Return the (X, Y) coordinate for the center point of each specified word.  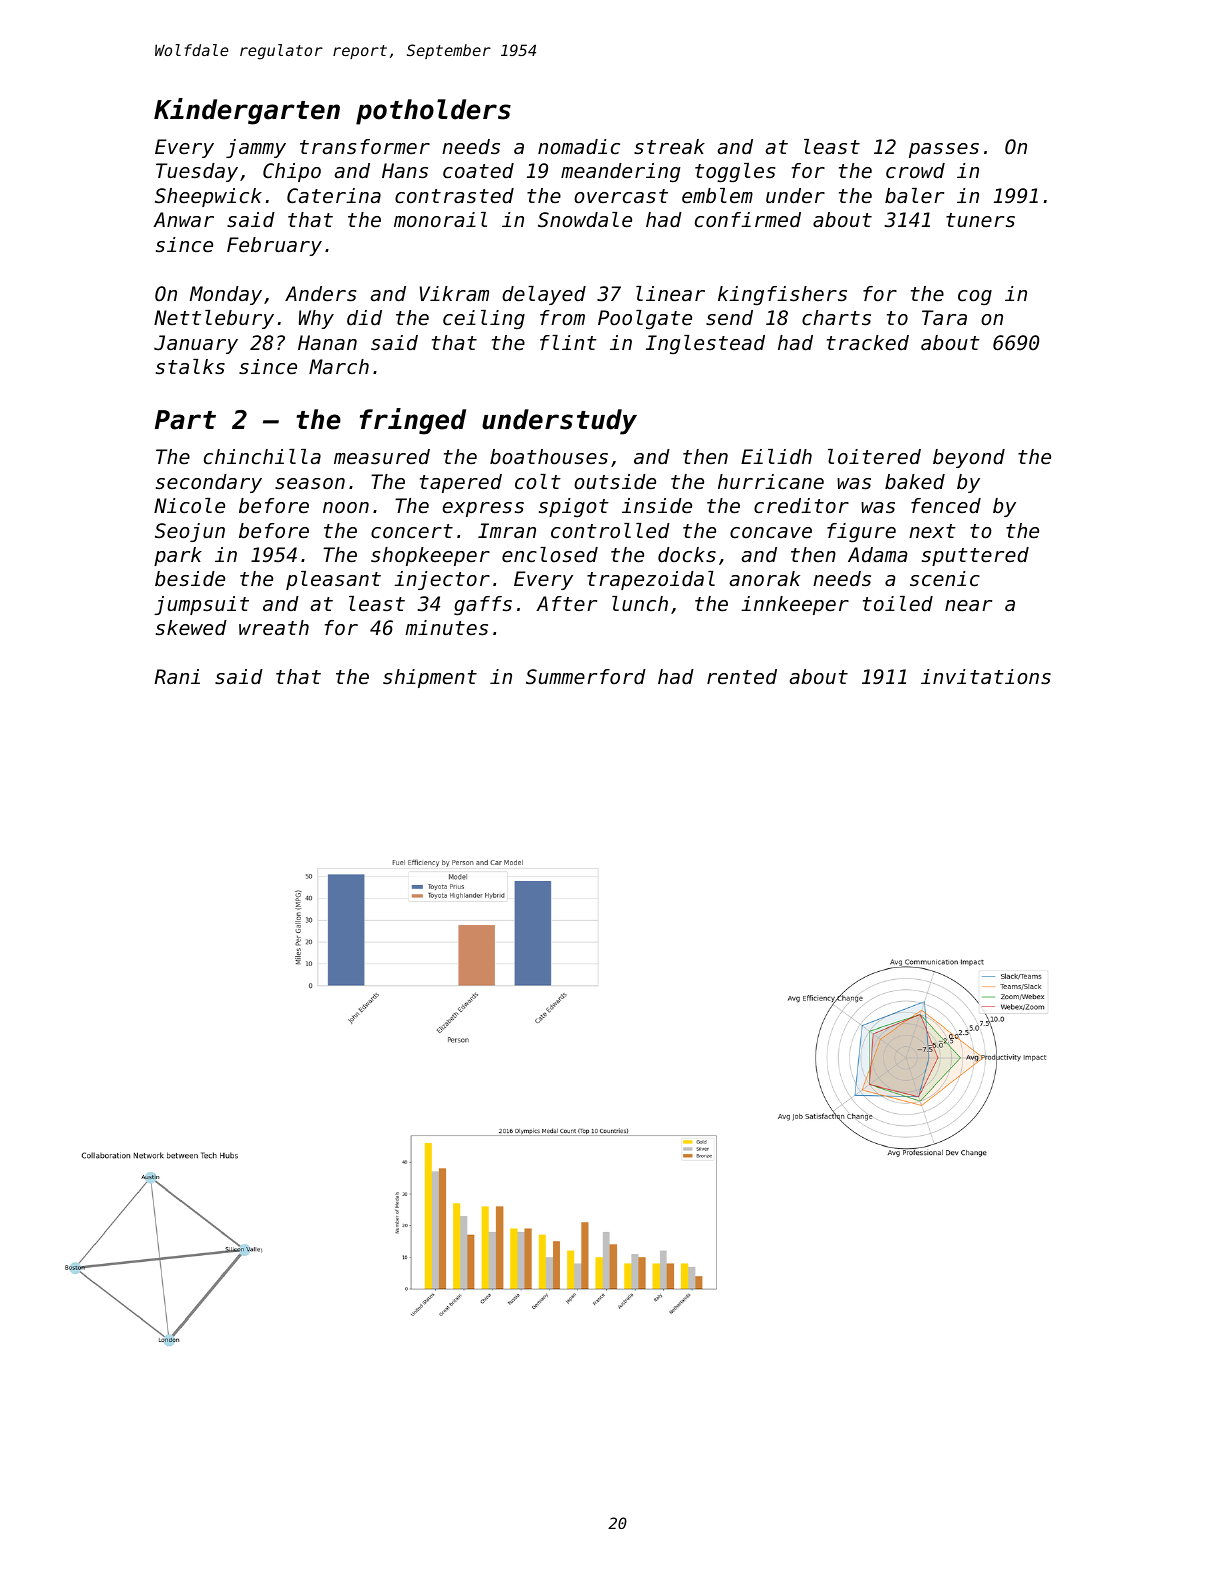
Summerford (586, 677)
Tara (944, 317)
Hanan (327, 342)
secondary (209, 483)
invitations (986, 677)
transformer (365, 147)
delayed (544, 295)
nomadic (579, 147)
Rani (177, 676)
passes (944, 150)
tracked (868, 343)
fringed (413, 421)
